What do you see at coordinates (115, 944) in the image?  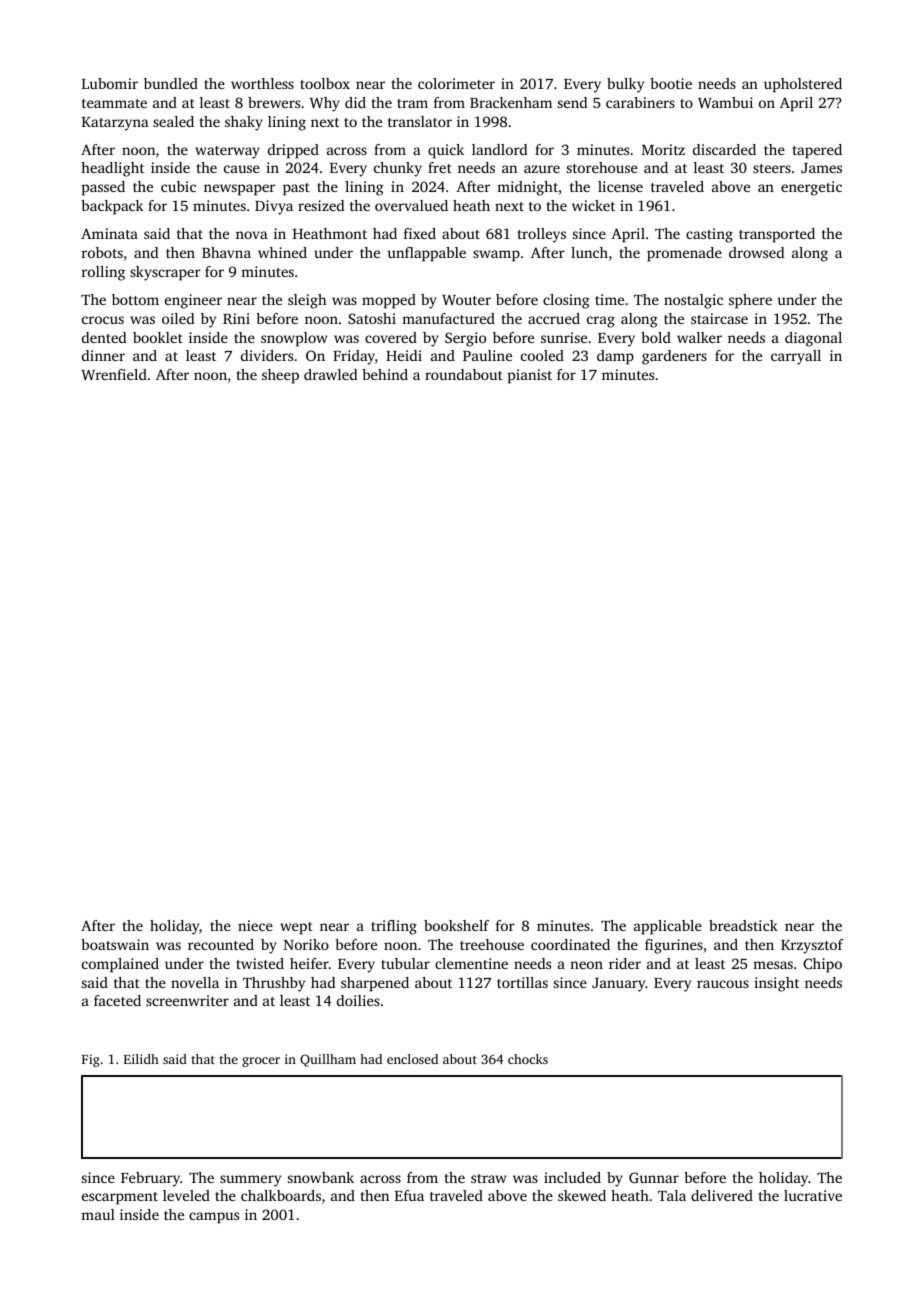 I see `boatswain` at bounding box center [115, 944].
